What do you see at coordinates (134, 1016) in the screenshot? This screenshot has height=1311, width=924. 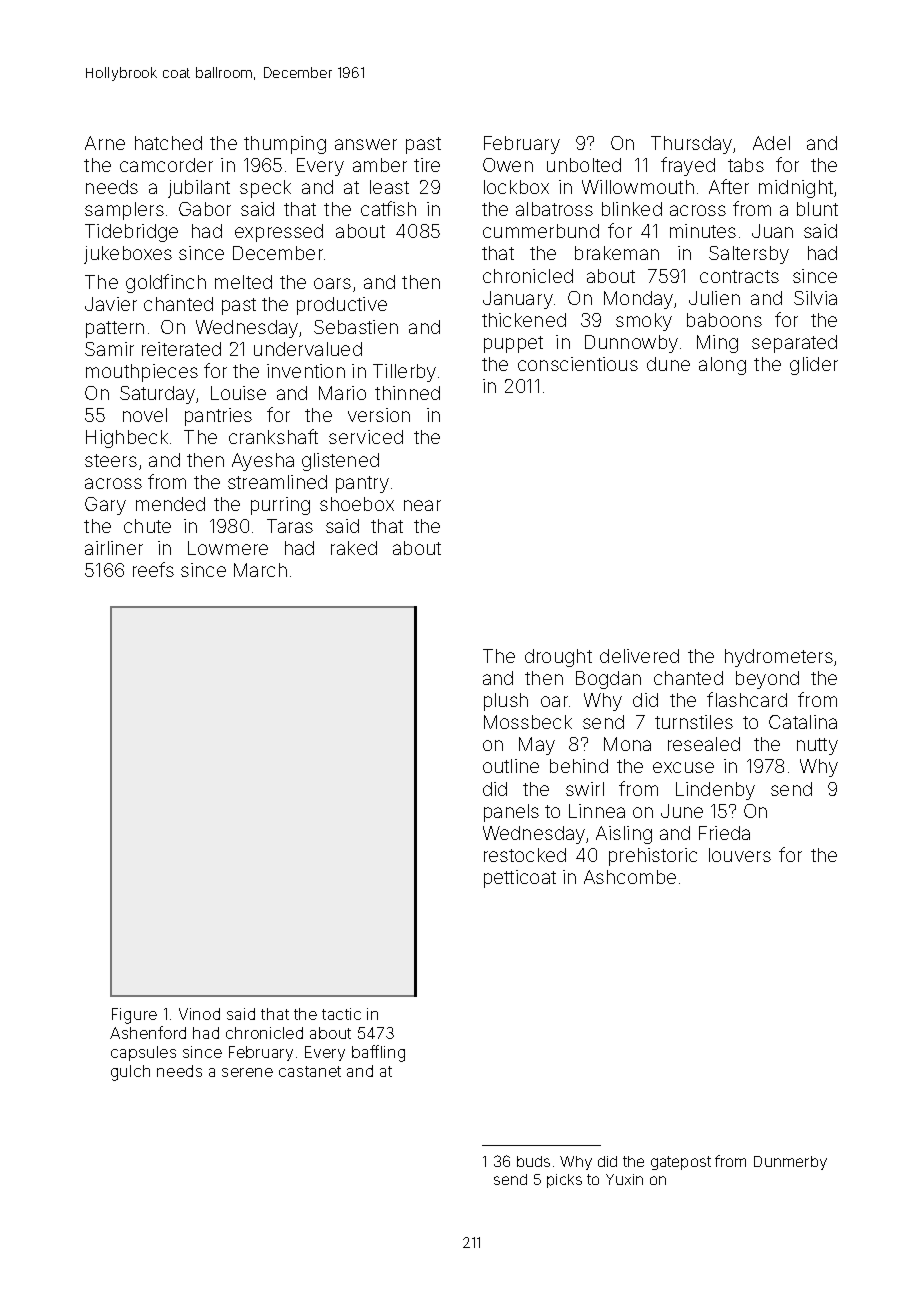 I see `Figure` at bounding box center [134, 1016].
